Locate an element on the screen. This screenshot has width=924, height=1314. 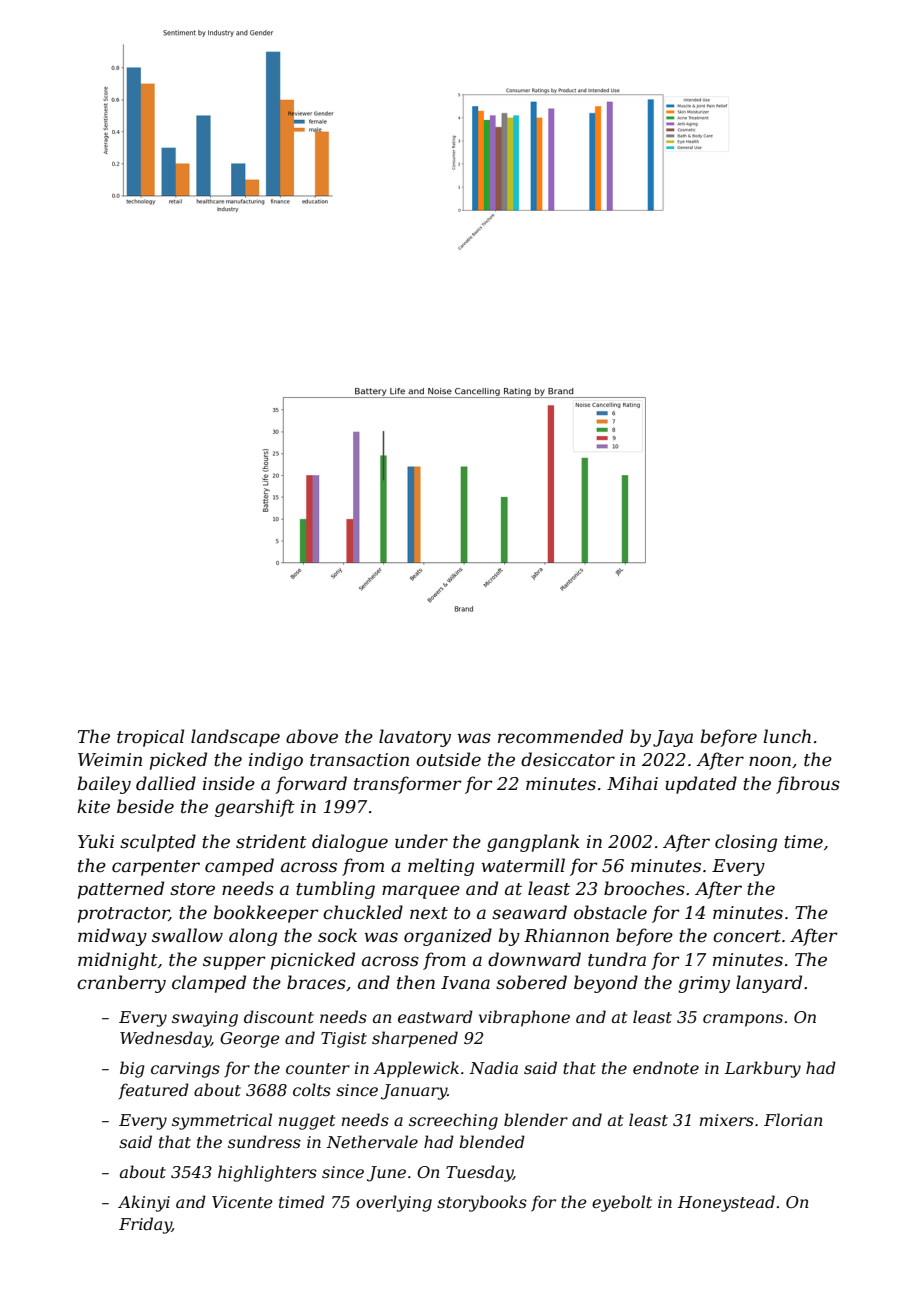
dialogue is located at coordinates (350, 843).
